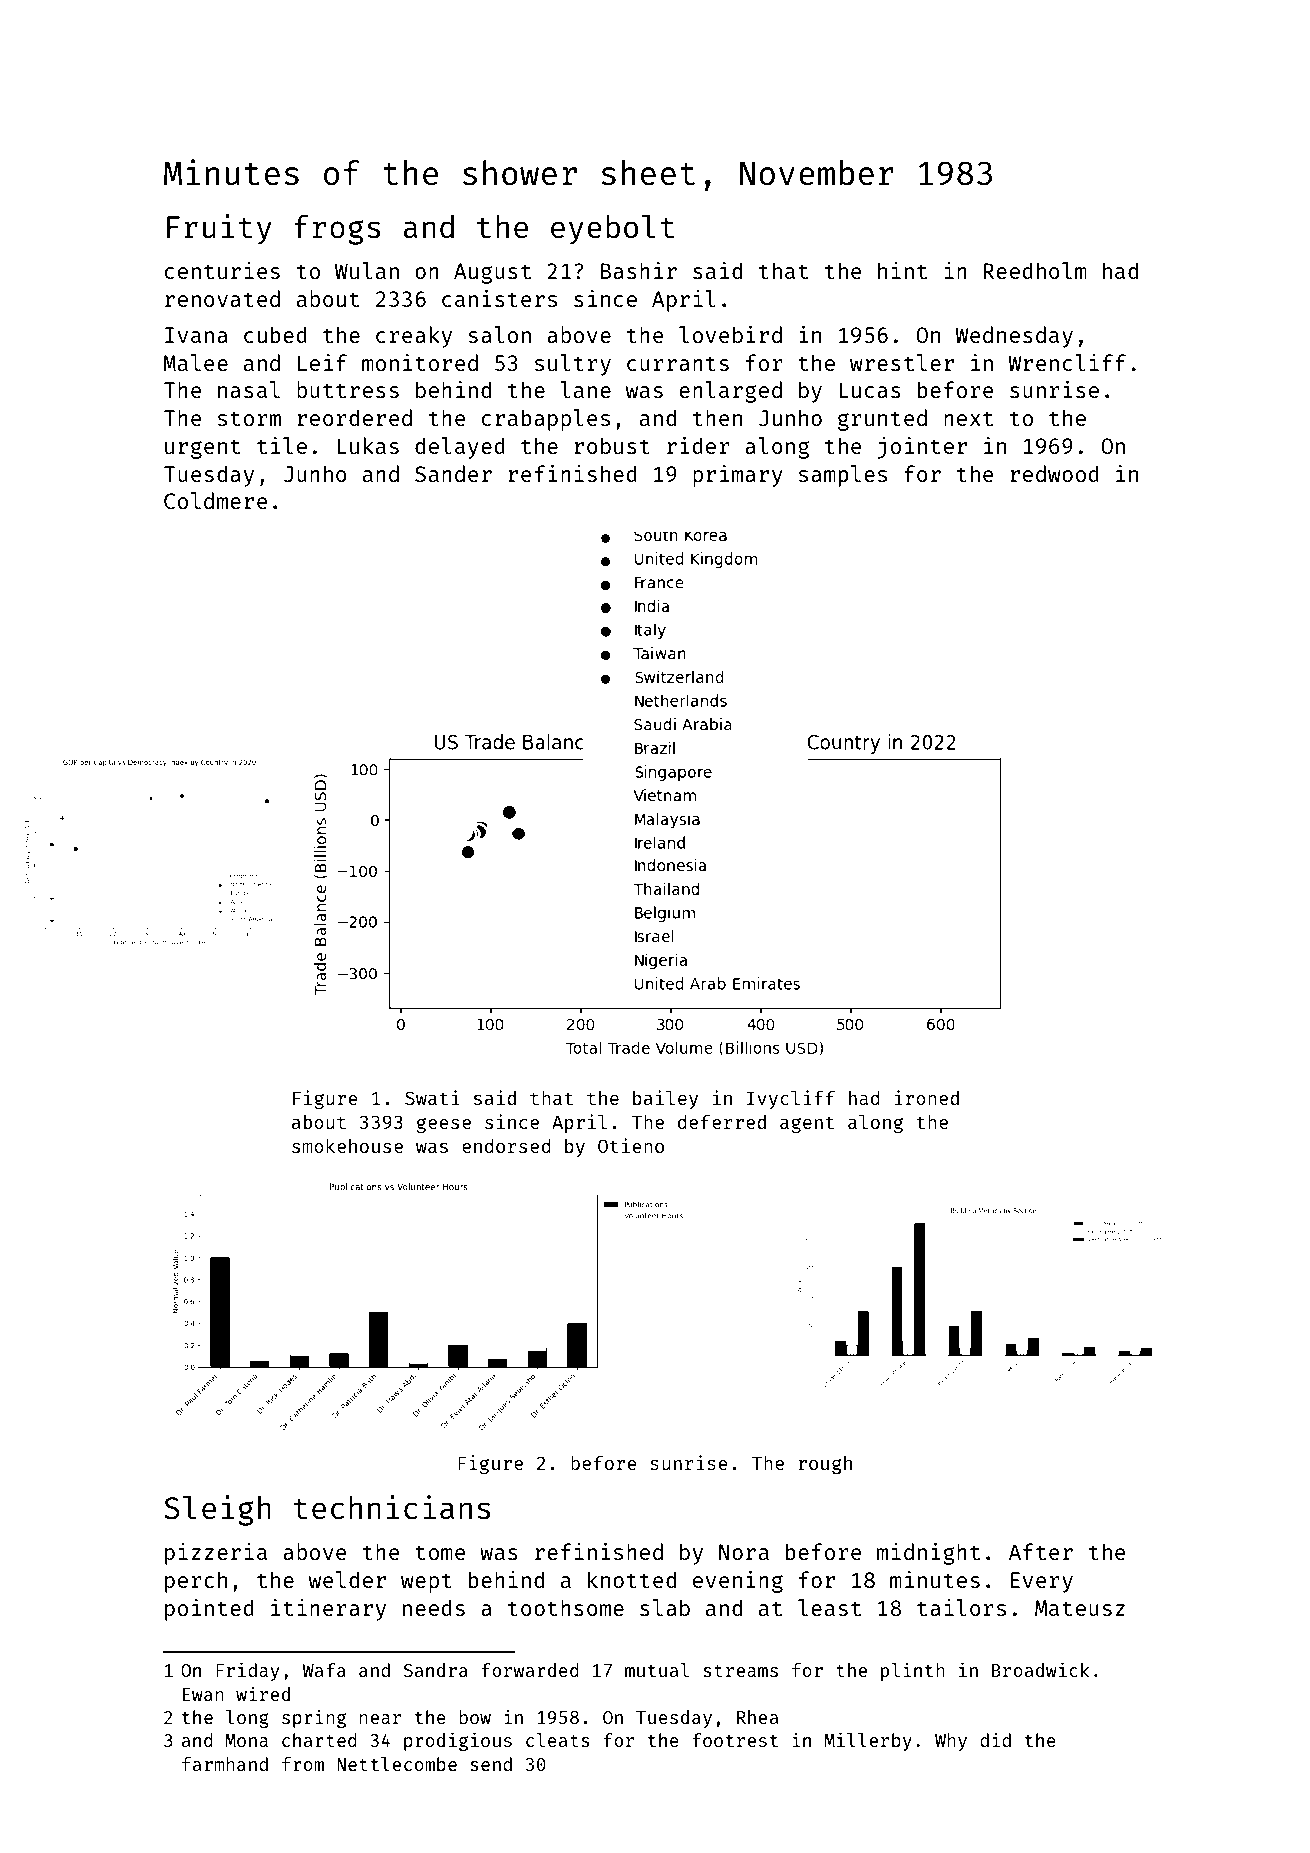 The width and height of the image is (1310, 1853). What do you see at coordinates (717, 417) in the image?
I see `then` at bounding box center [717, 417].
